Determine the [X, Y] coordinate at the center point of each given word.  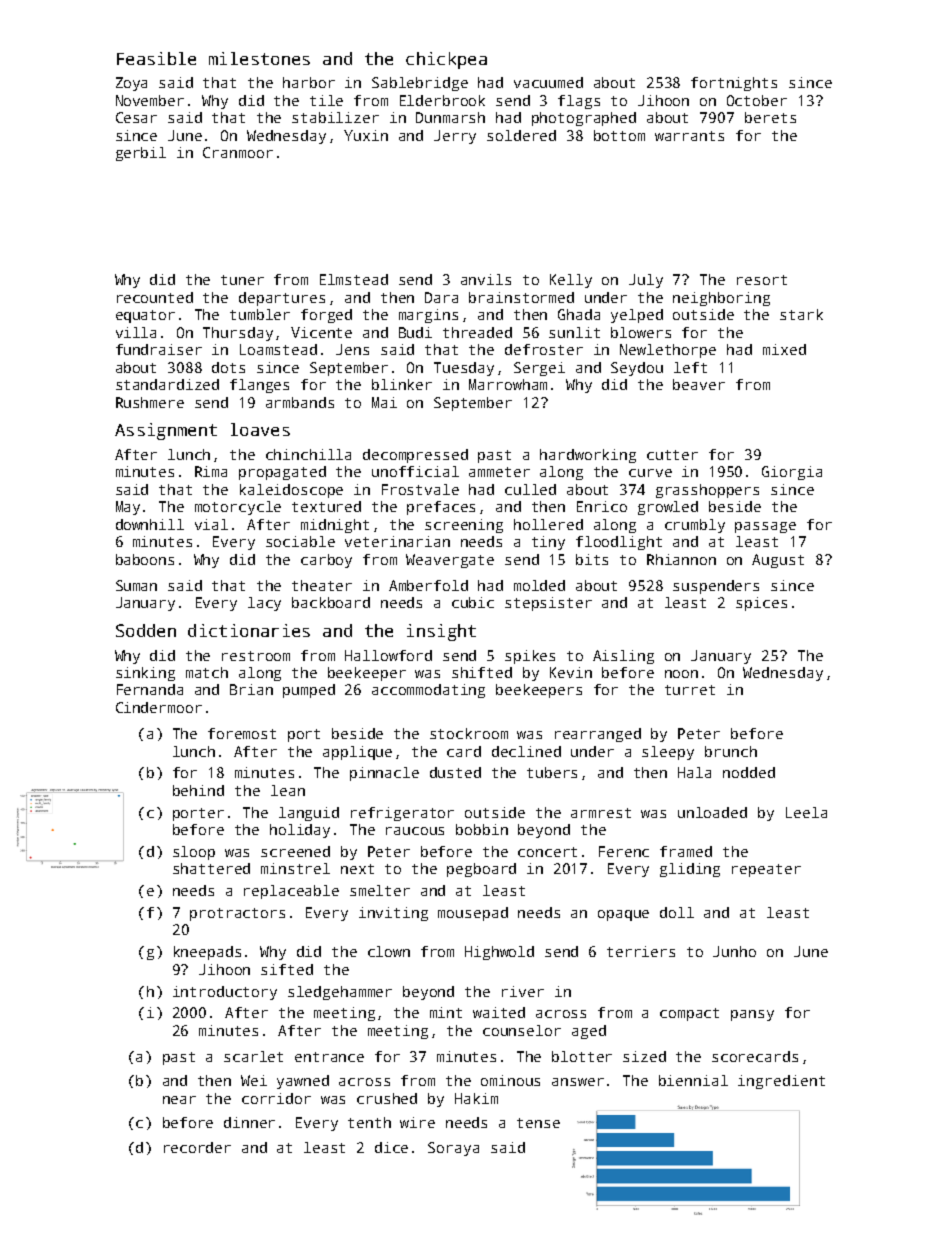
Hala [694, 772]
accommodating [428, 691]
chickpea [446, 60]
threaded [477, 332]
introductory [225, 993]
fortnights [734, 84]
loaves [260, 429]
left [690, 367]
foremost [242, 733]
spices [761, 604]
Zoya [131, 84]
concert [547, 852]
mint [446, 1012]
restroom [256, 656]
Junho [734, 951]
